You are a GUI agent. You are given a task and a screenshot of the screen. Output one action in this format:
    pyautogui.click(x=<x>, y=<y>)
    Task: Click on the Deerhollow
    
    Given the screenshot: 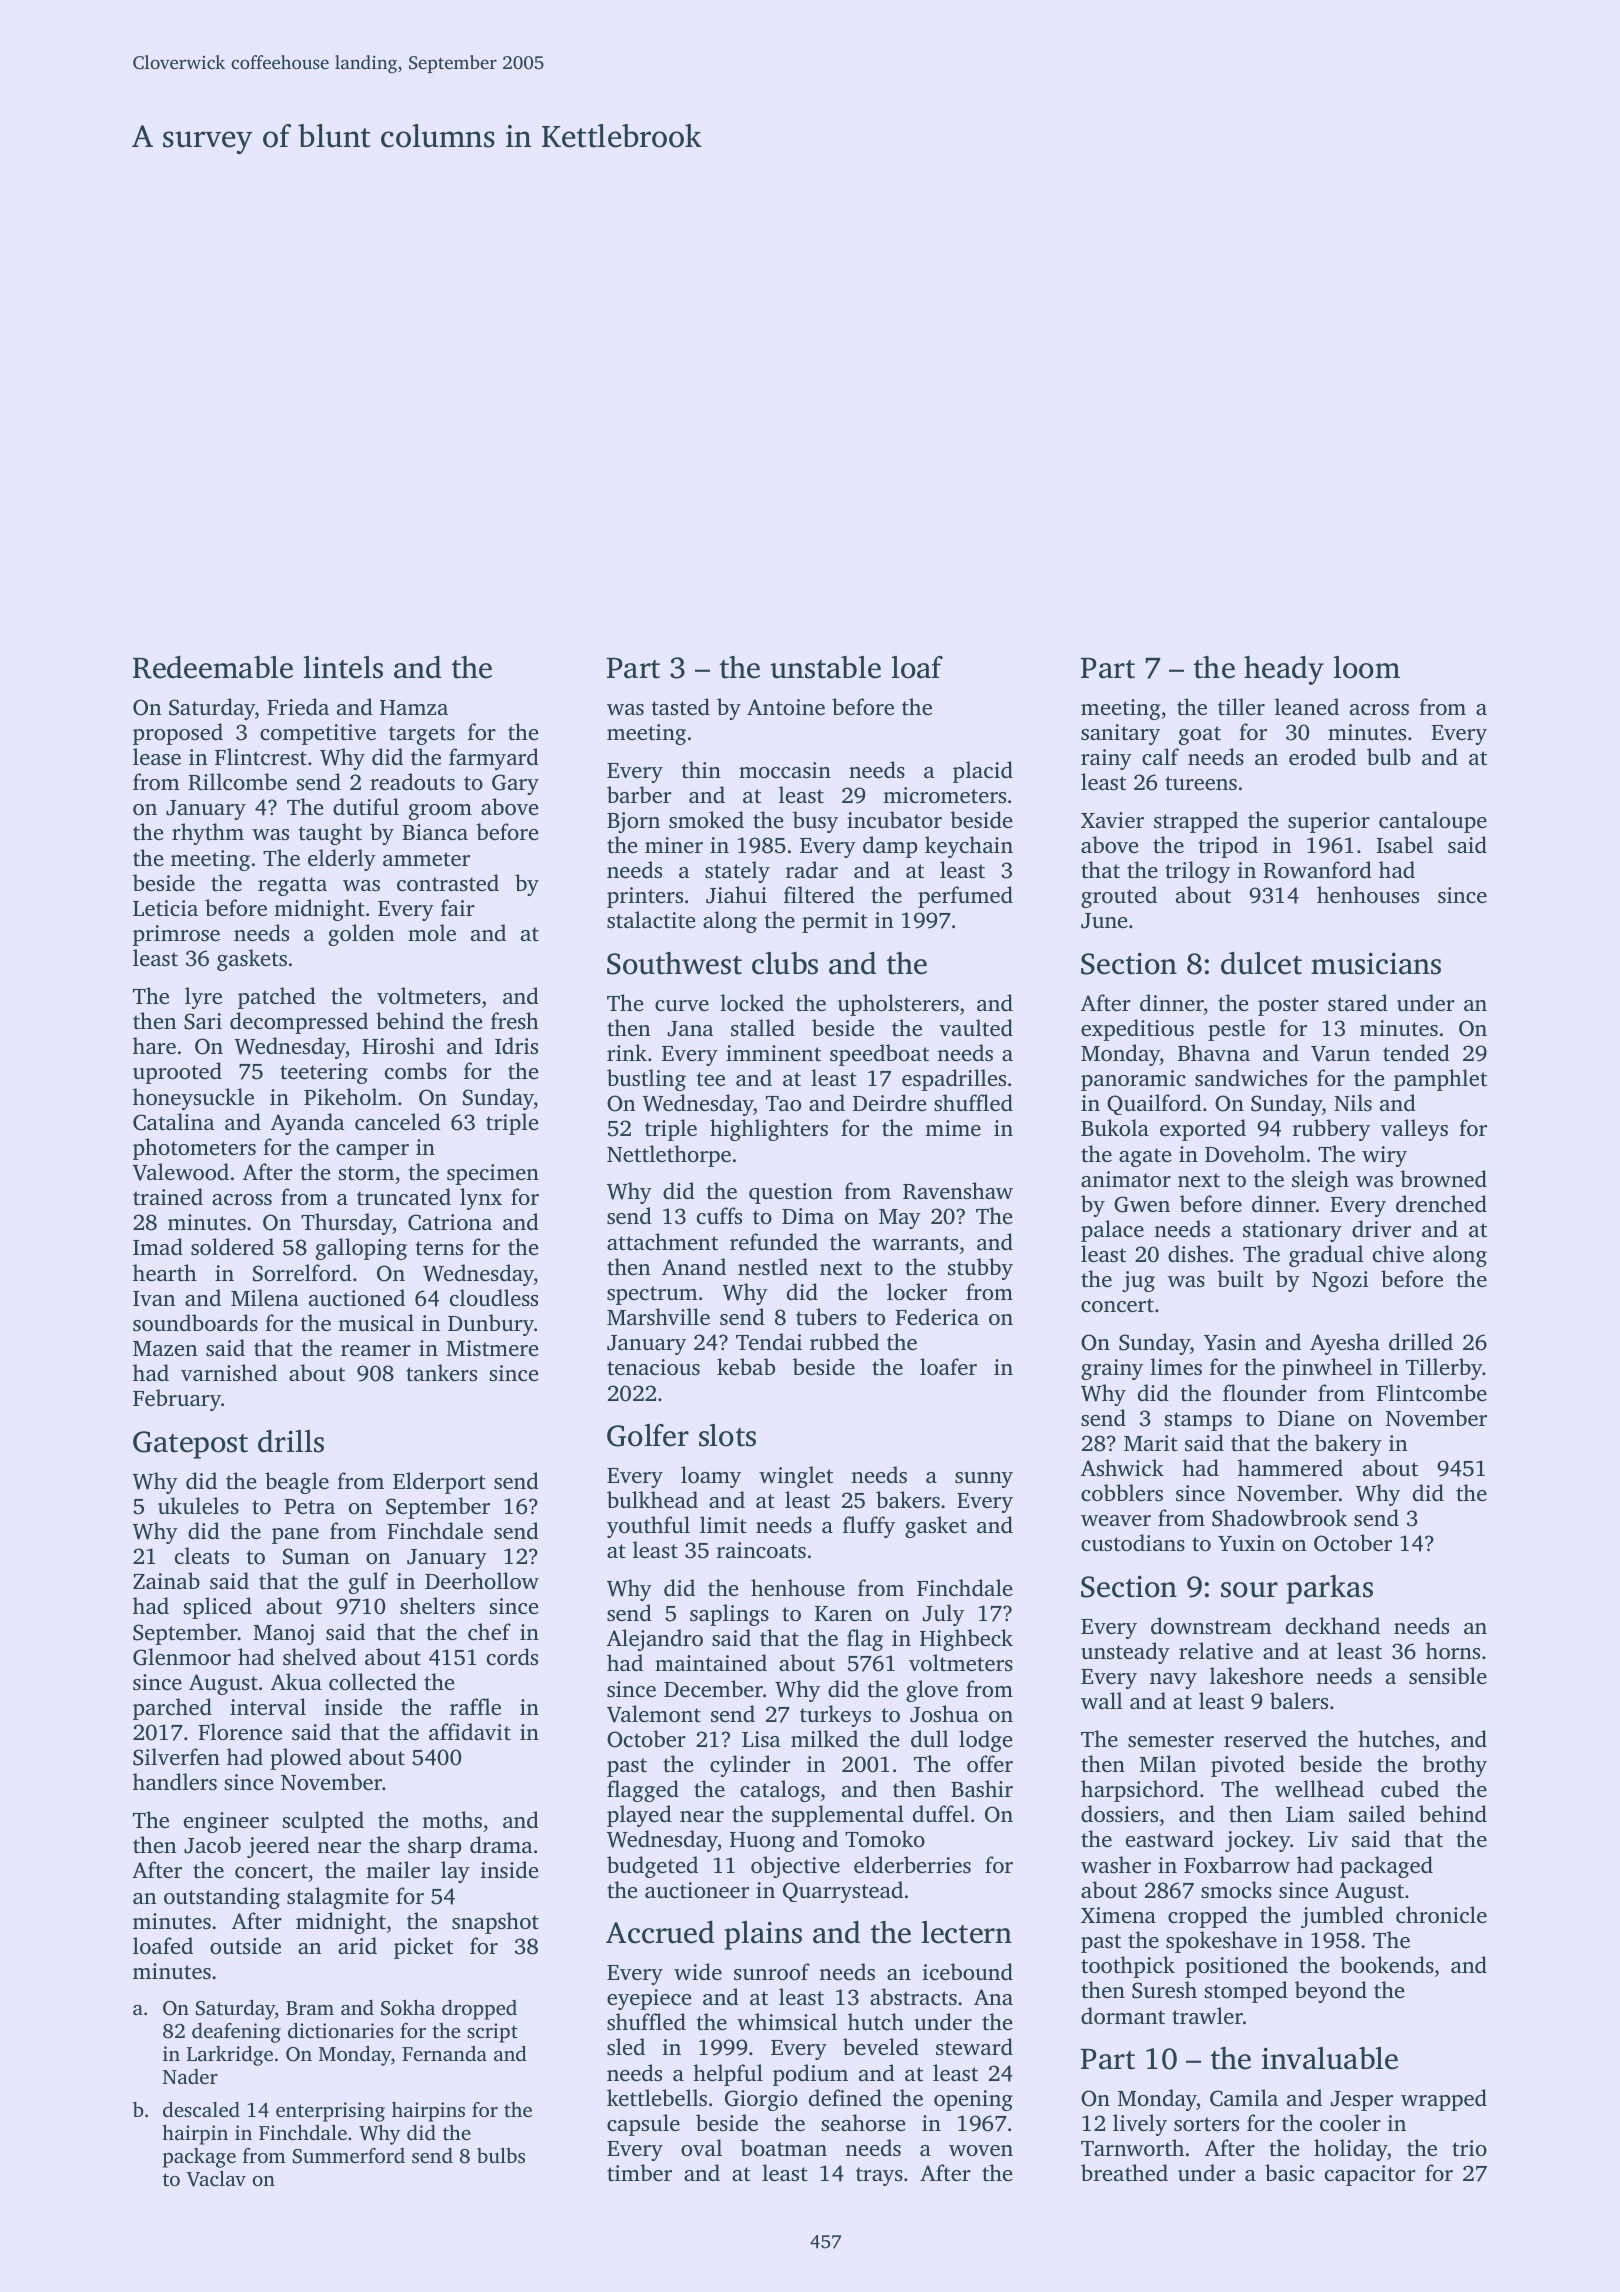 What is the action you would take?
    pyautogui.click(x=482, y=1580)
